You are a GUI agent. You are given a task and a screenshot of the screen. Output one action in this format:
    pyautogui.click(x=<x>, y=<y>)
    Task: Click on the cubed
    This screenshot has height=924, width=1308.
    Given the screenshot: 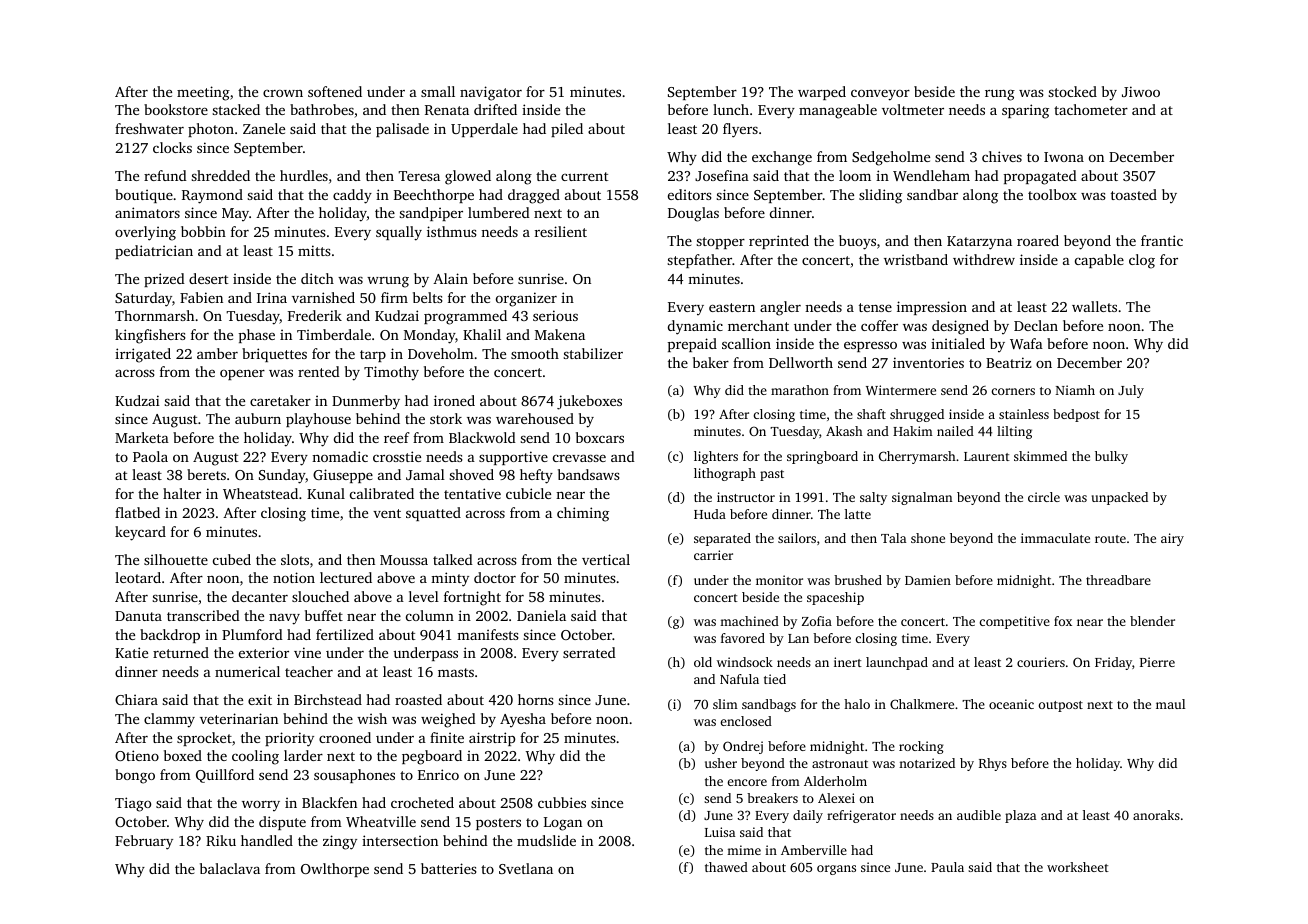 What is the action you would take?
    pyautogui.click(x=232, y=559)
